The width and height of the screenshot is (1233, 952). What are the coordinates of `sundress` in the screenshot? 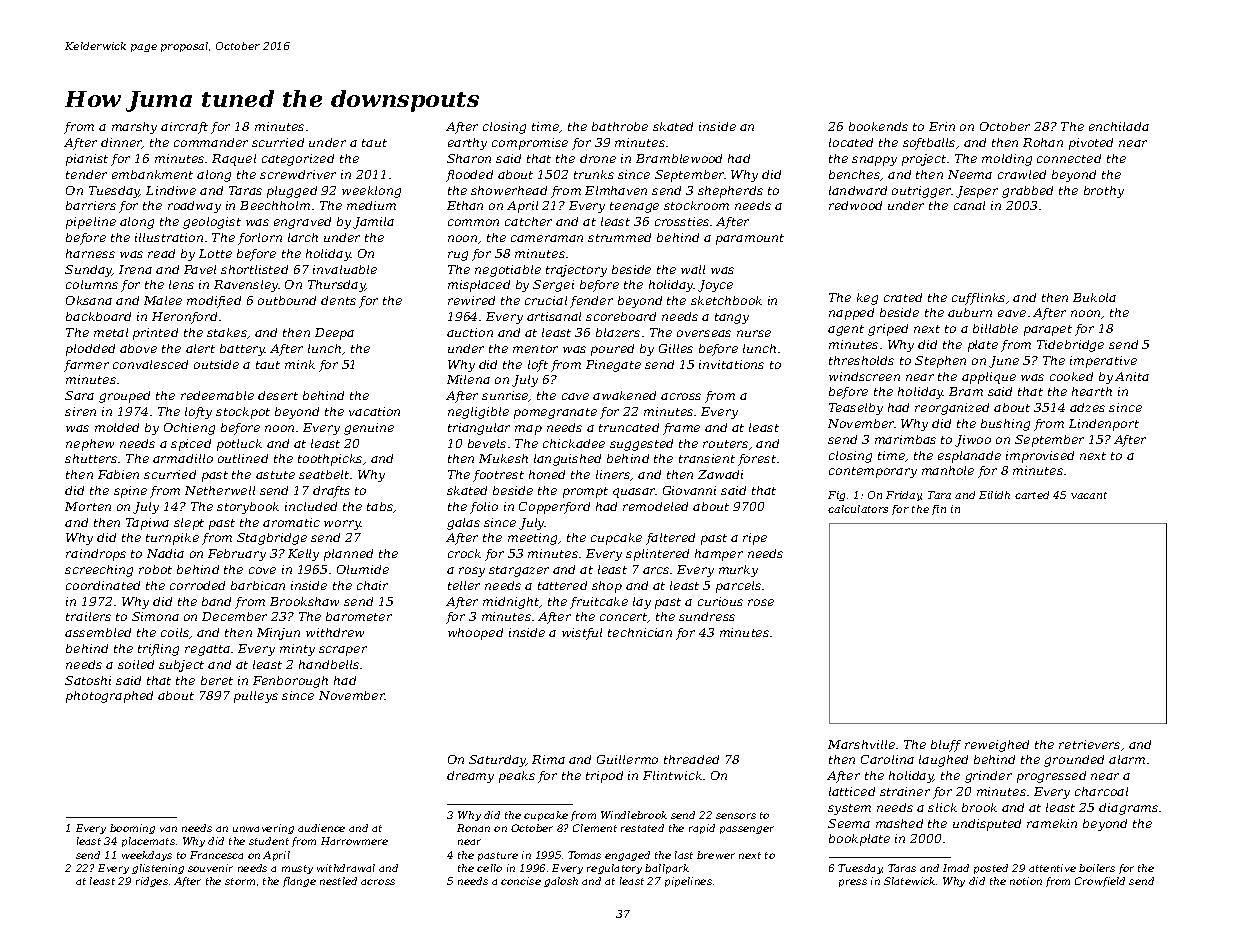 It's located at (707, 616).
